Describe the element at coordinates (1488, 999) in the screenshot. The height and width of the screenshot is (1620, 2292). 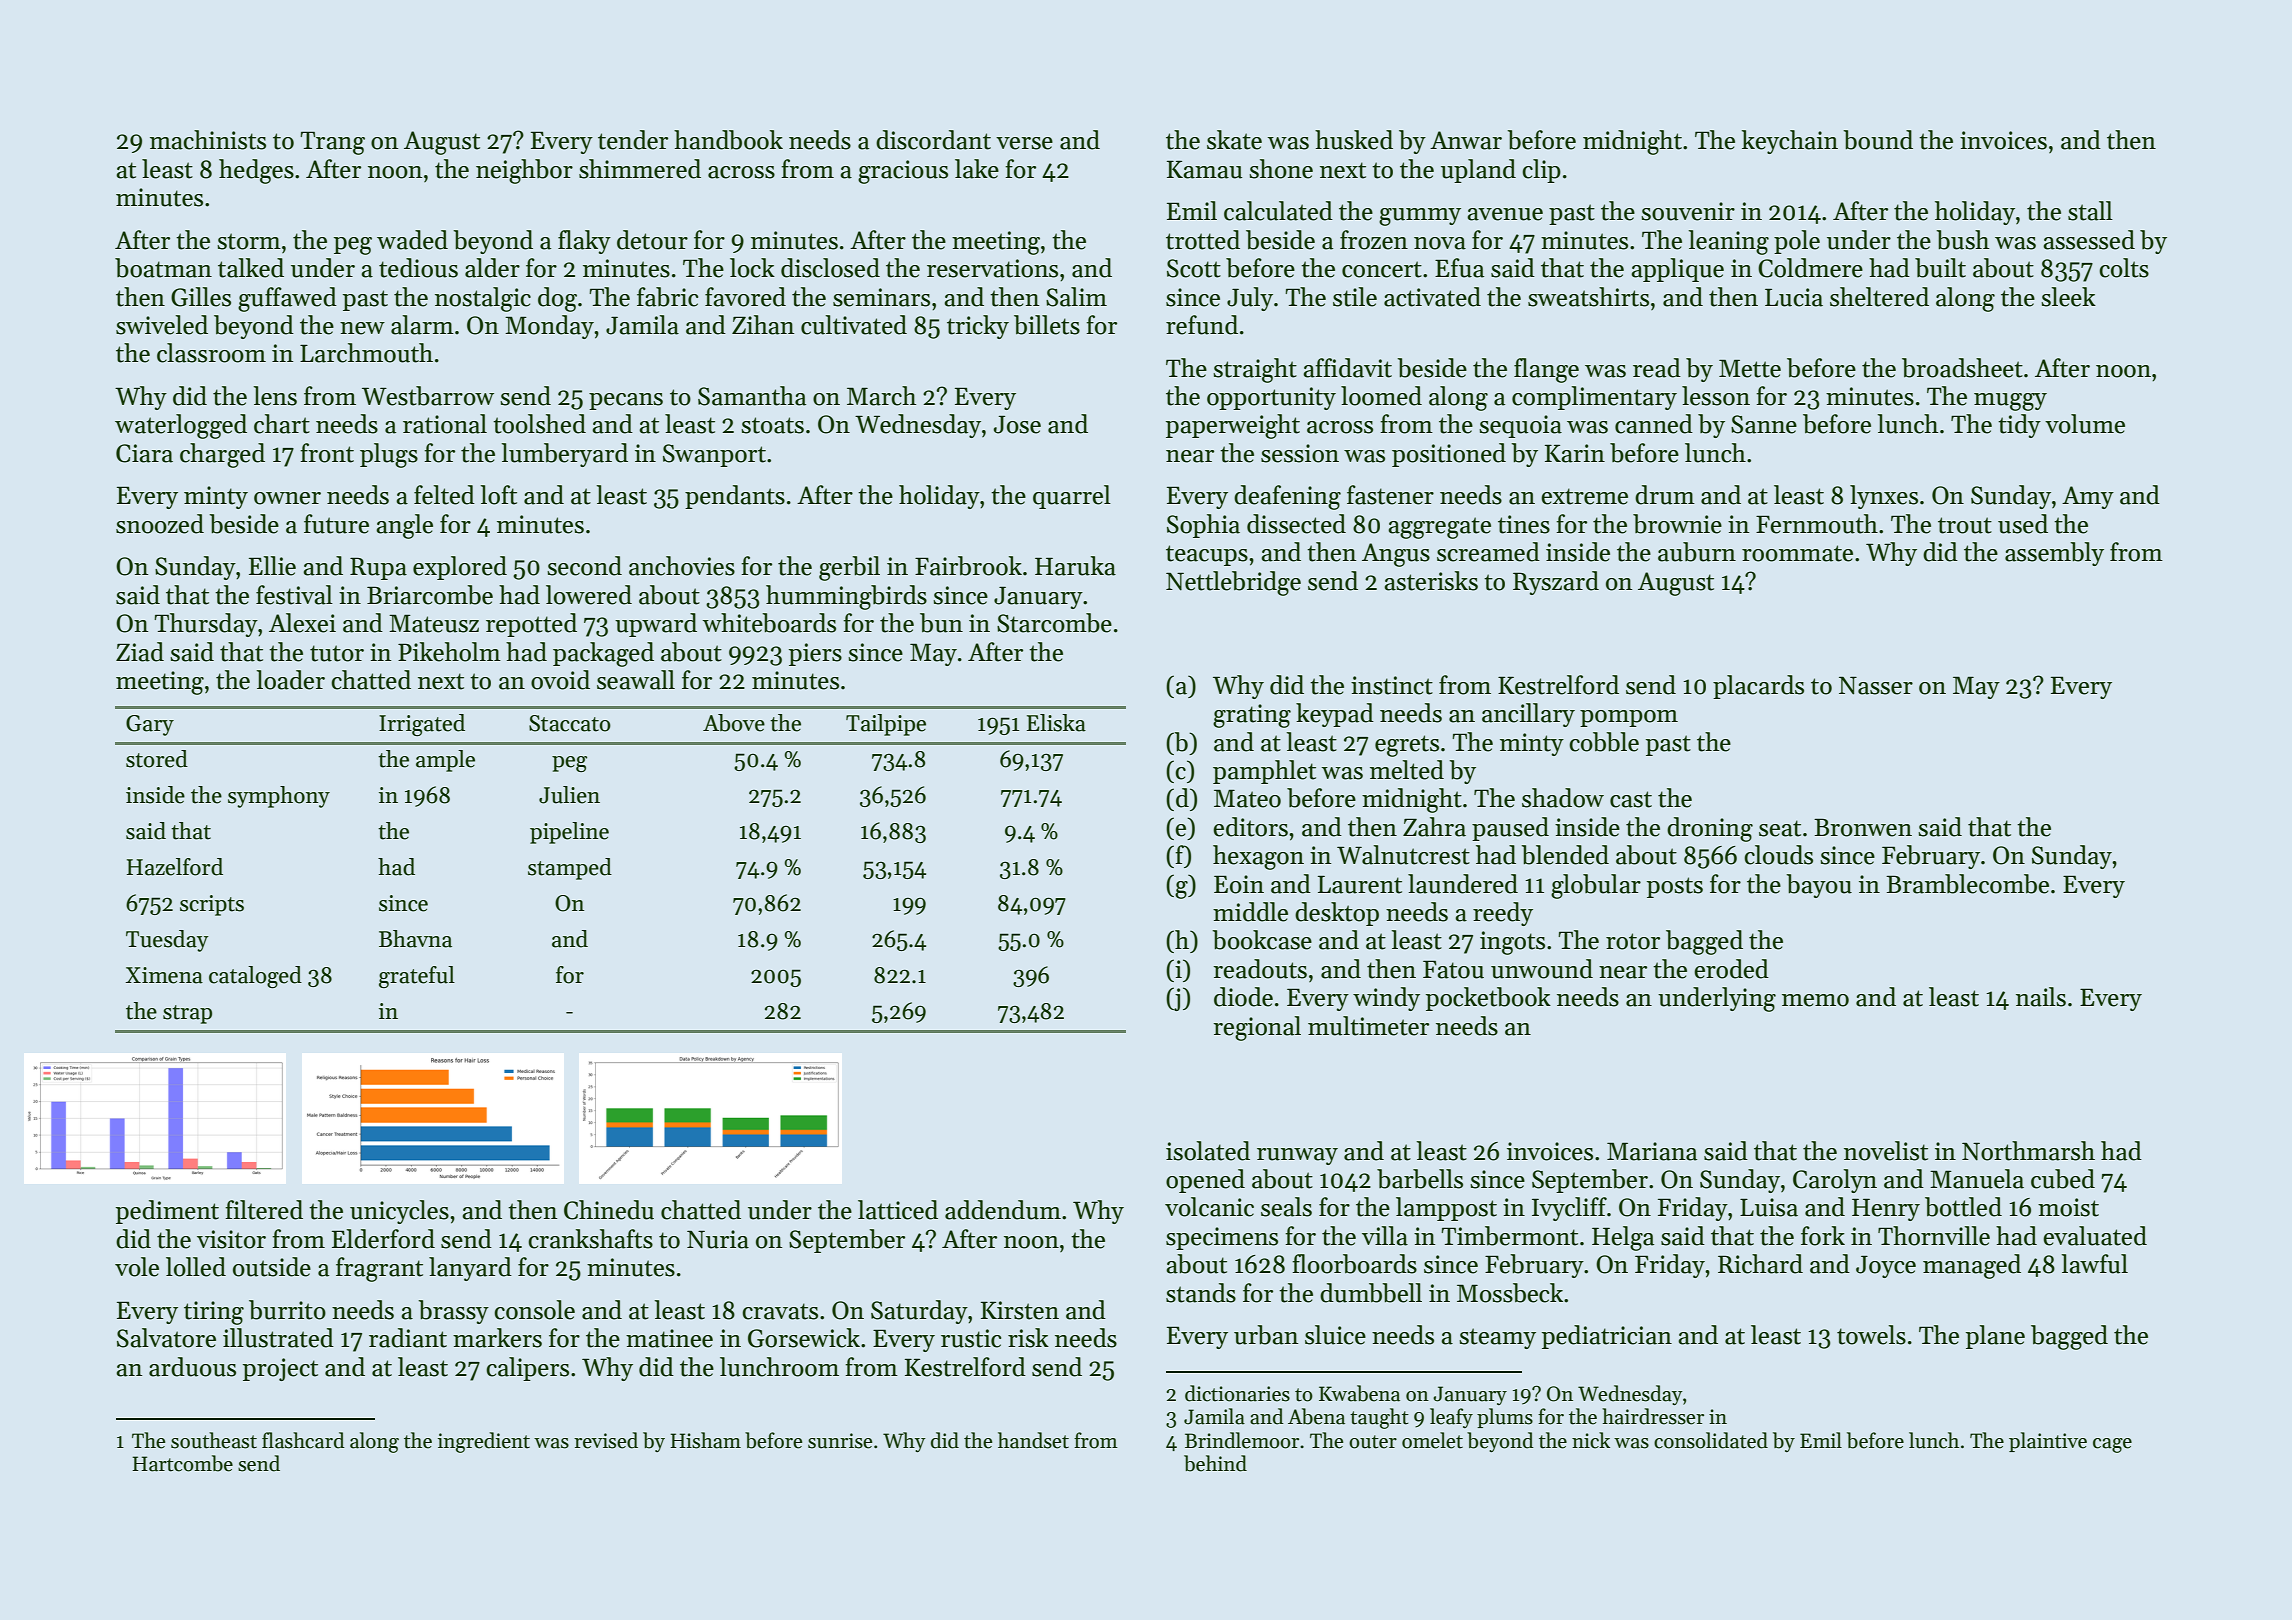
I see `pocketbook` at that location.
